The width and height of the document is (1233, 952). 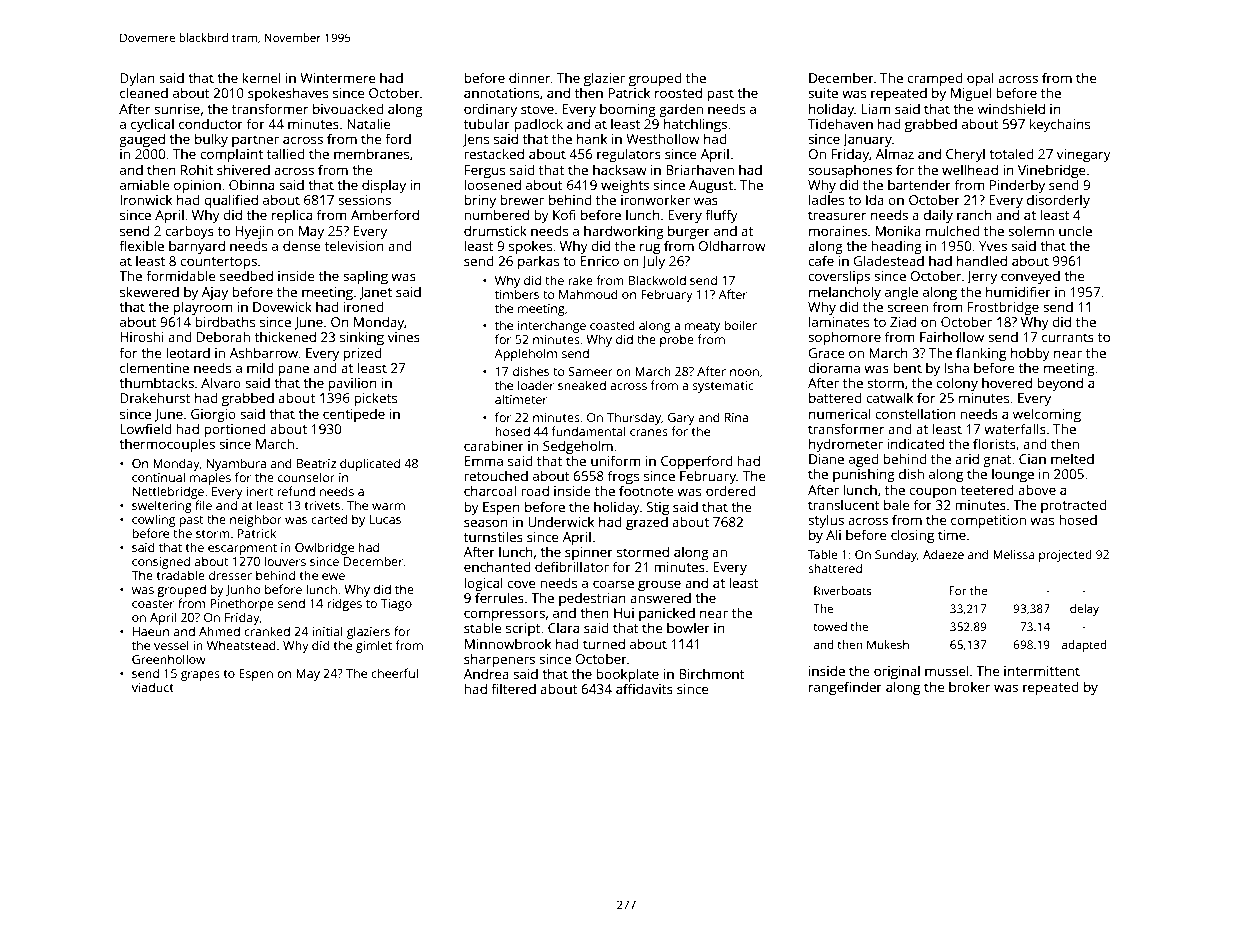 What do you see at coordinates (663, 138) in the document?
I see `Westhollow` at bounding box center [663, 138].
